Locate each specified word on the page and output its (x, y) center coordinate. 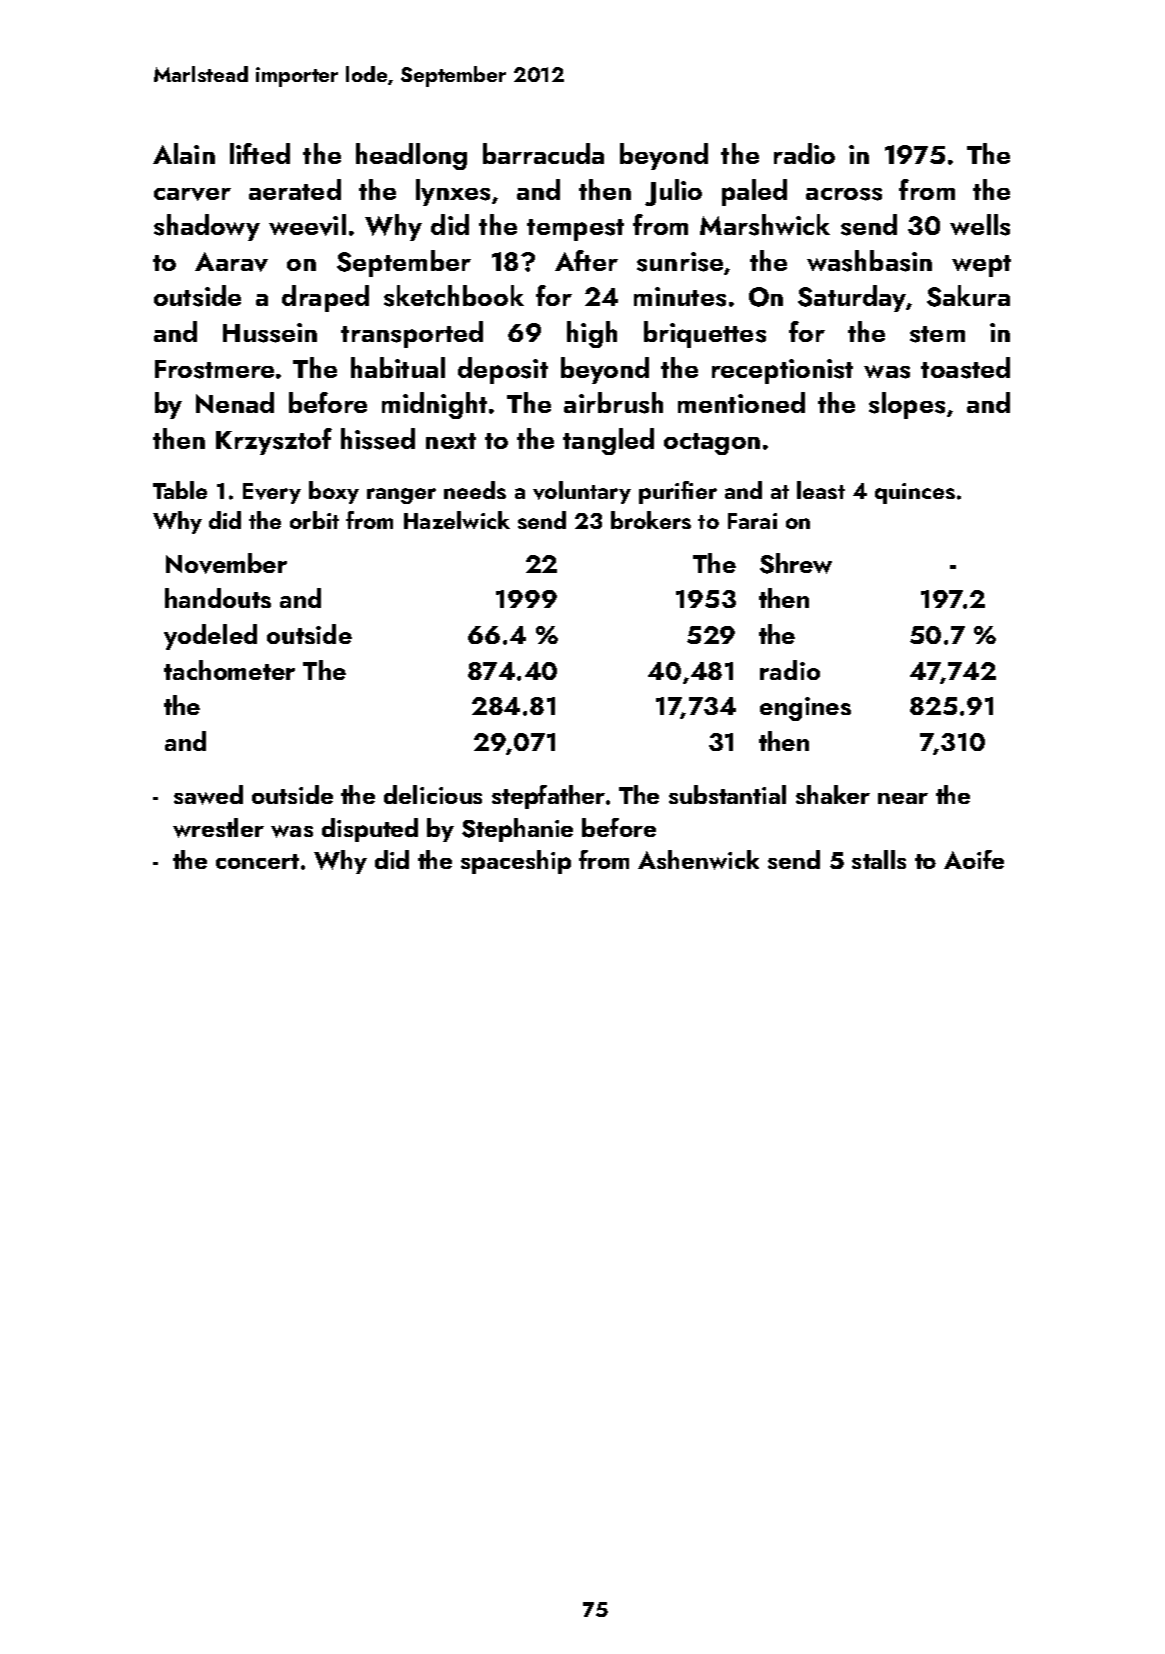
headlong (411, 156)
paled (754, 192)
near (903, 798)
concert (257, 861)
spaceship (516, 862)
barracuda (543, 153)
